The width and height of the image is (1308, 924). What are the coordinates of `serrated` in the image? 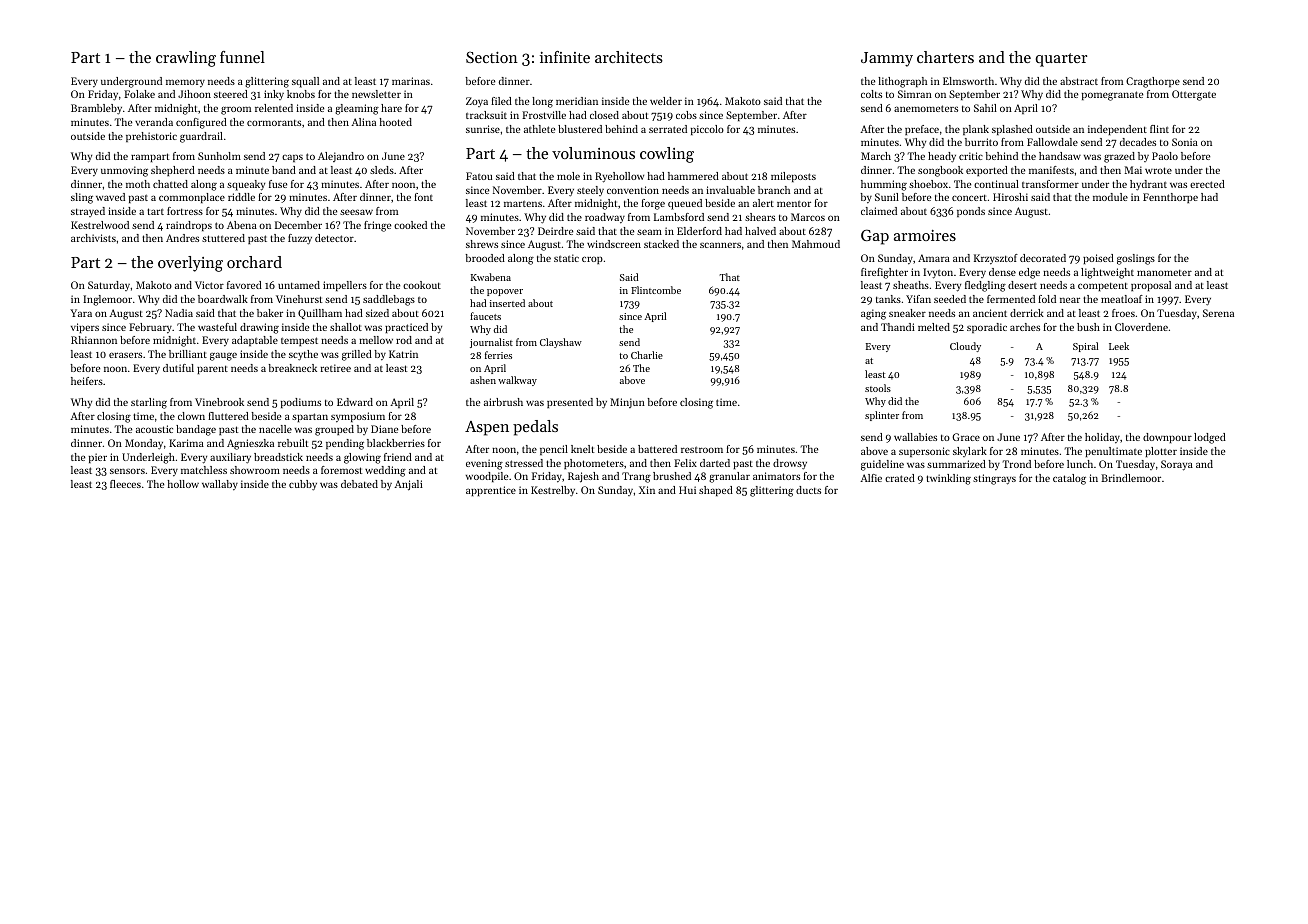 It's located at (668, 129).
